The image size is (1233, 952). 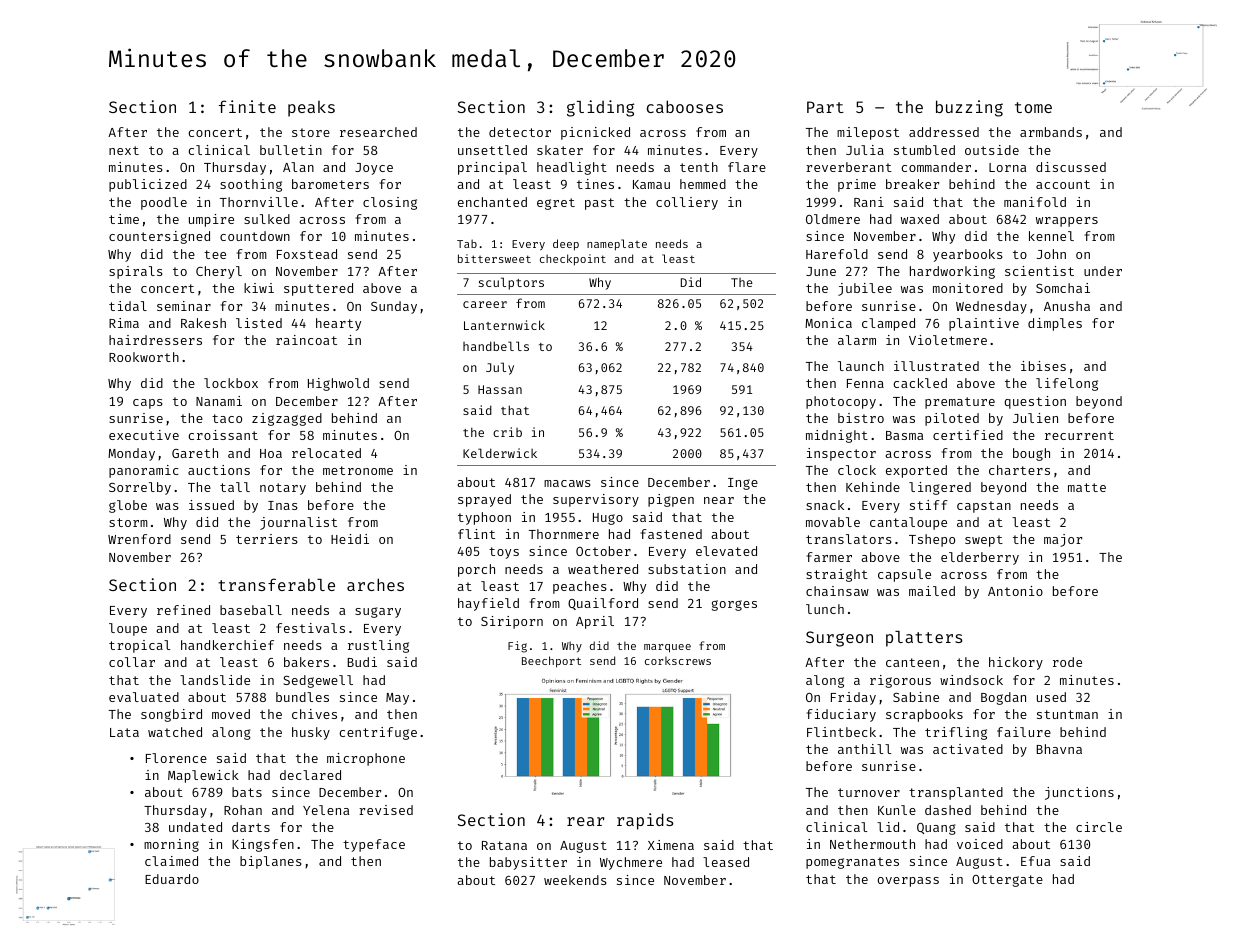 I want to click on gliding, so click(x=600, y=108).
